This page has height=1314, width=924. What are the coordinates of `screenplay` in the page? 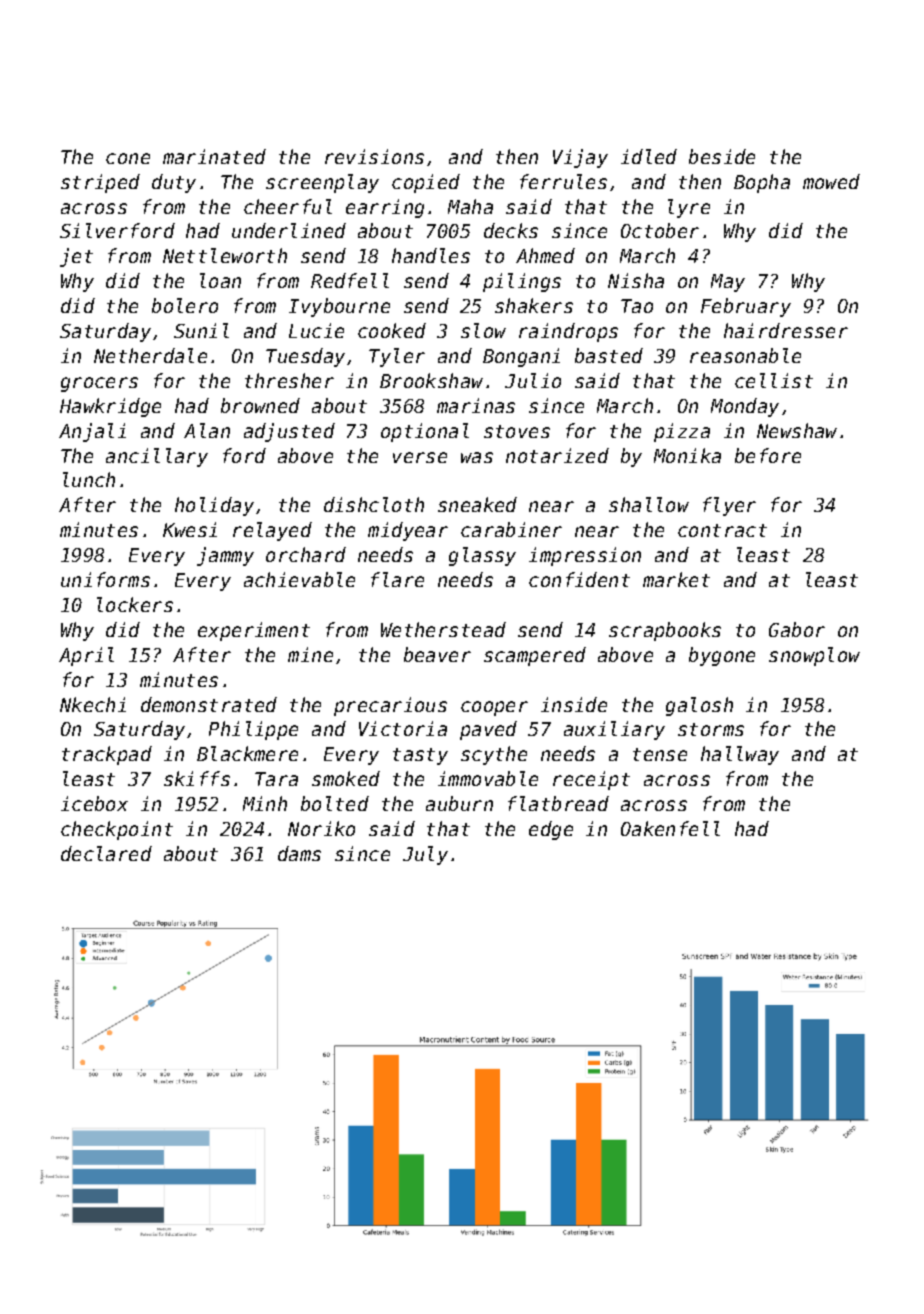 It's located at (322, 183).
